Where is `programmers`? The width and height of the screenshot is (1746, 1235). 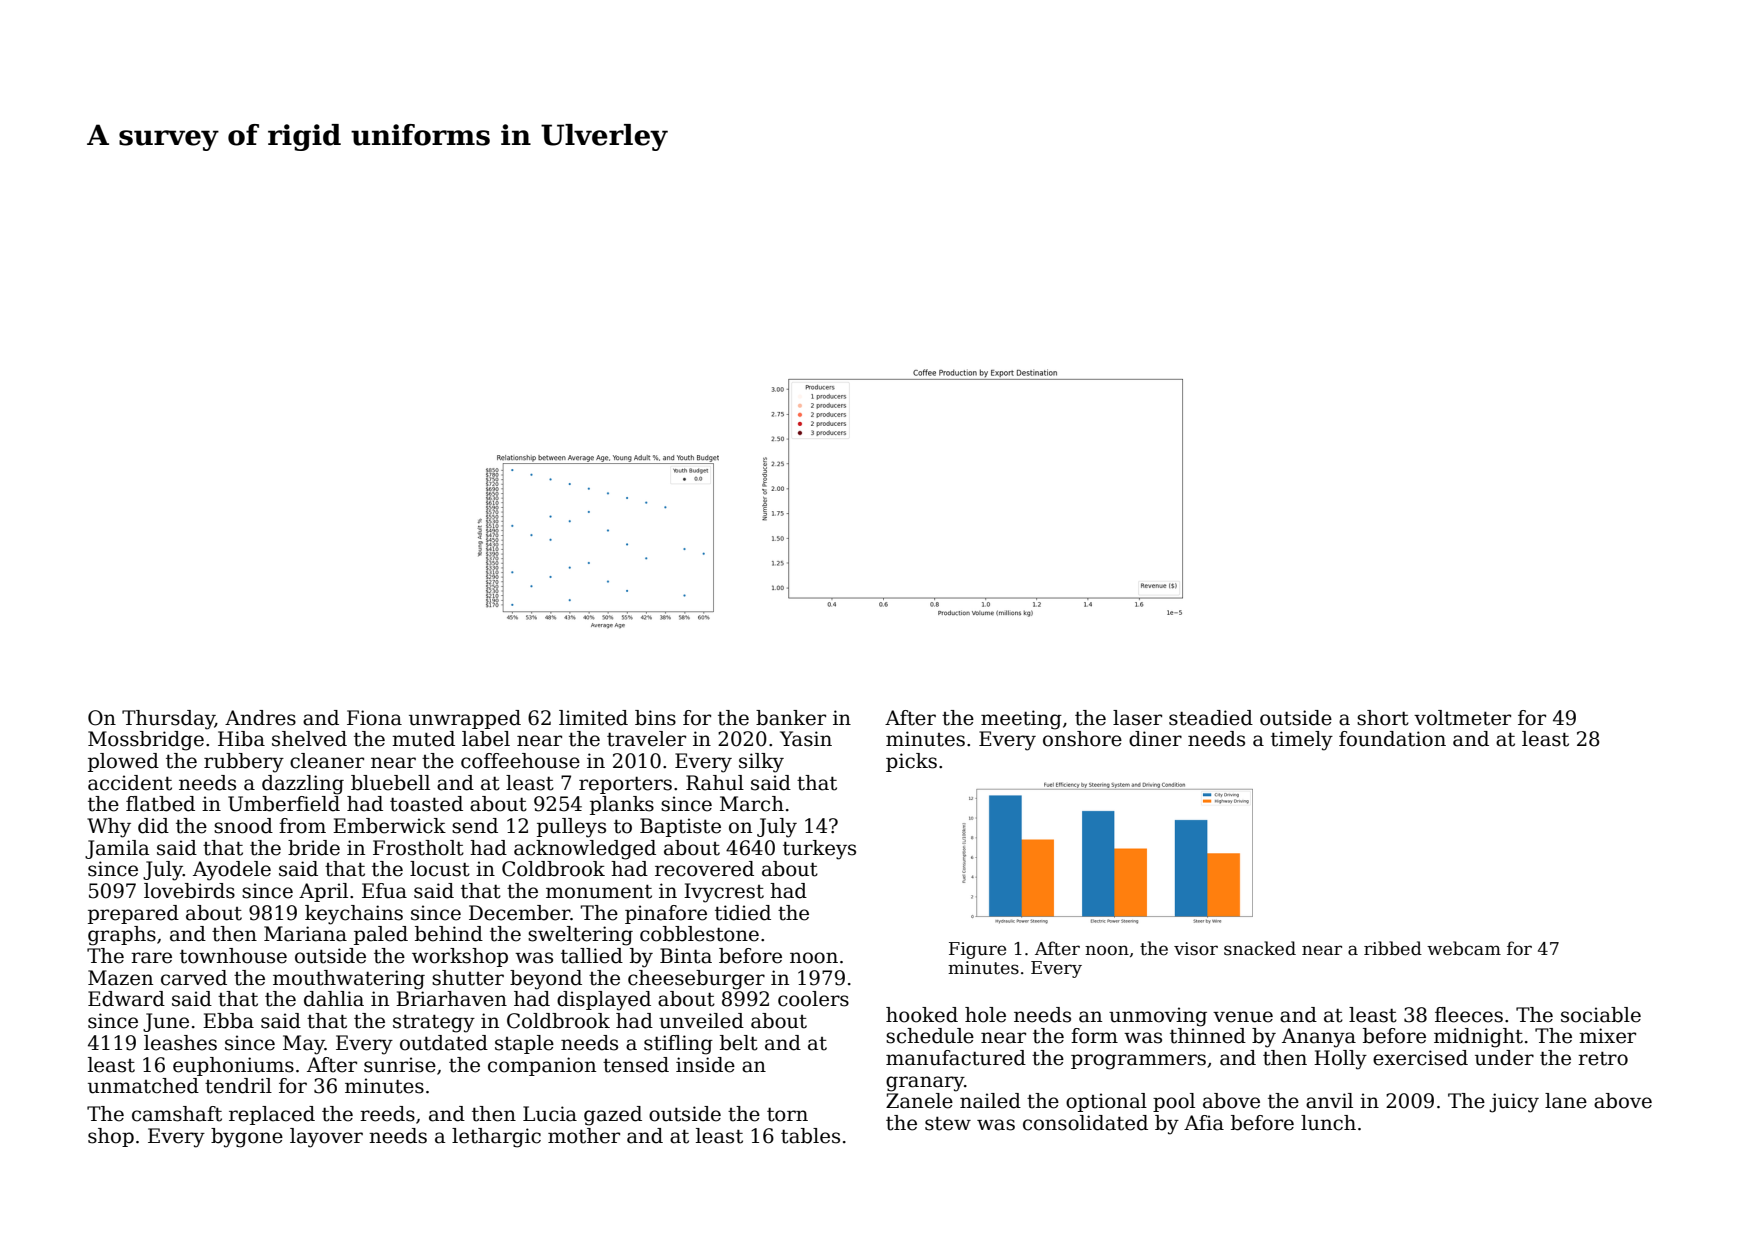 programmers is located at coordinates (1138, 1062).
